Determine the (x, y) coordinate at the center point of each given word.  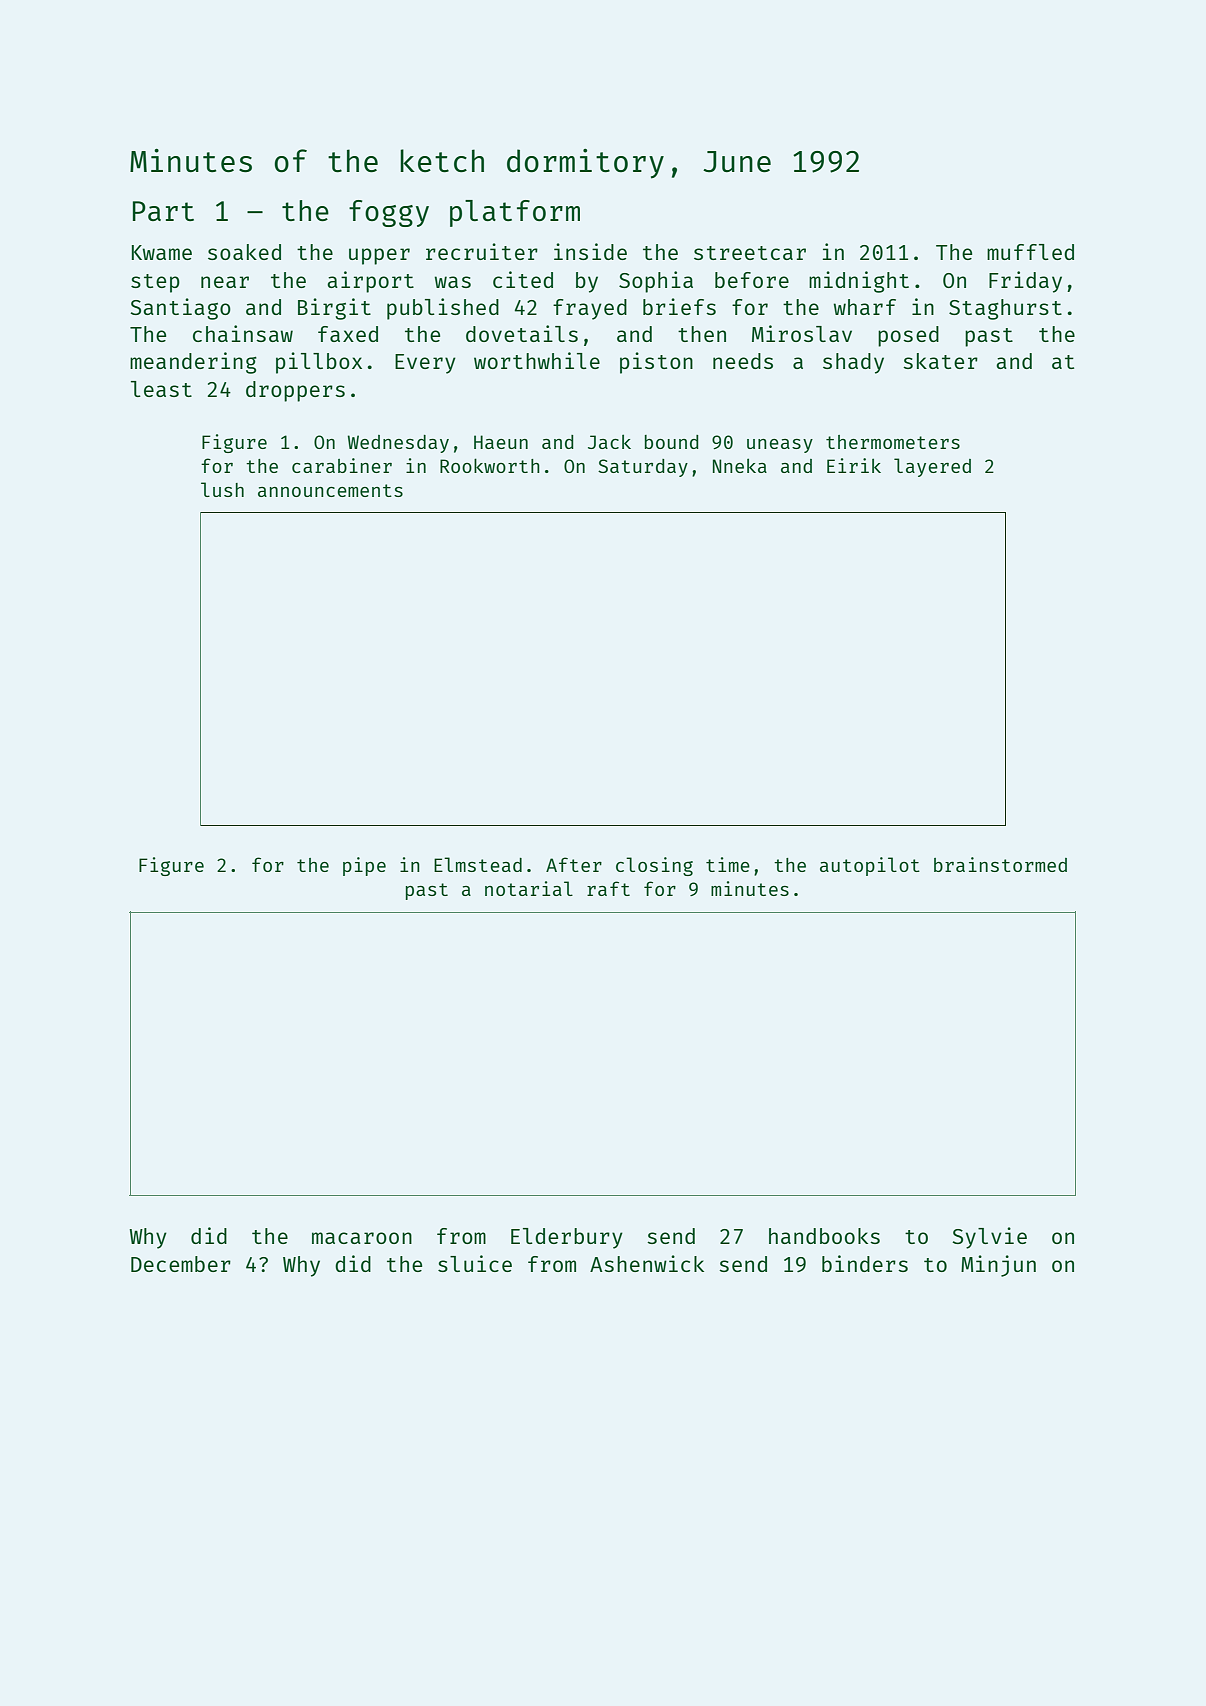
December (181, 1264)
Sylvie (989, 1238)
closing (654, 866)
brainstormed (1000, 864)
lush (222, 489)
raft (608, 888)
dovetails (522, 333)
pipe (364, 866)
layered (932, 467)
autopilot (870, 866)
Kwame (162, 252)
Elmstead (478, 864)
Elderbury (567, 1238)
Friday (1025, 282)
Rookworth (490, 465)
